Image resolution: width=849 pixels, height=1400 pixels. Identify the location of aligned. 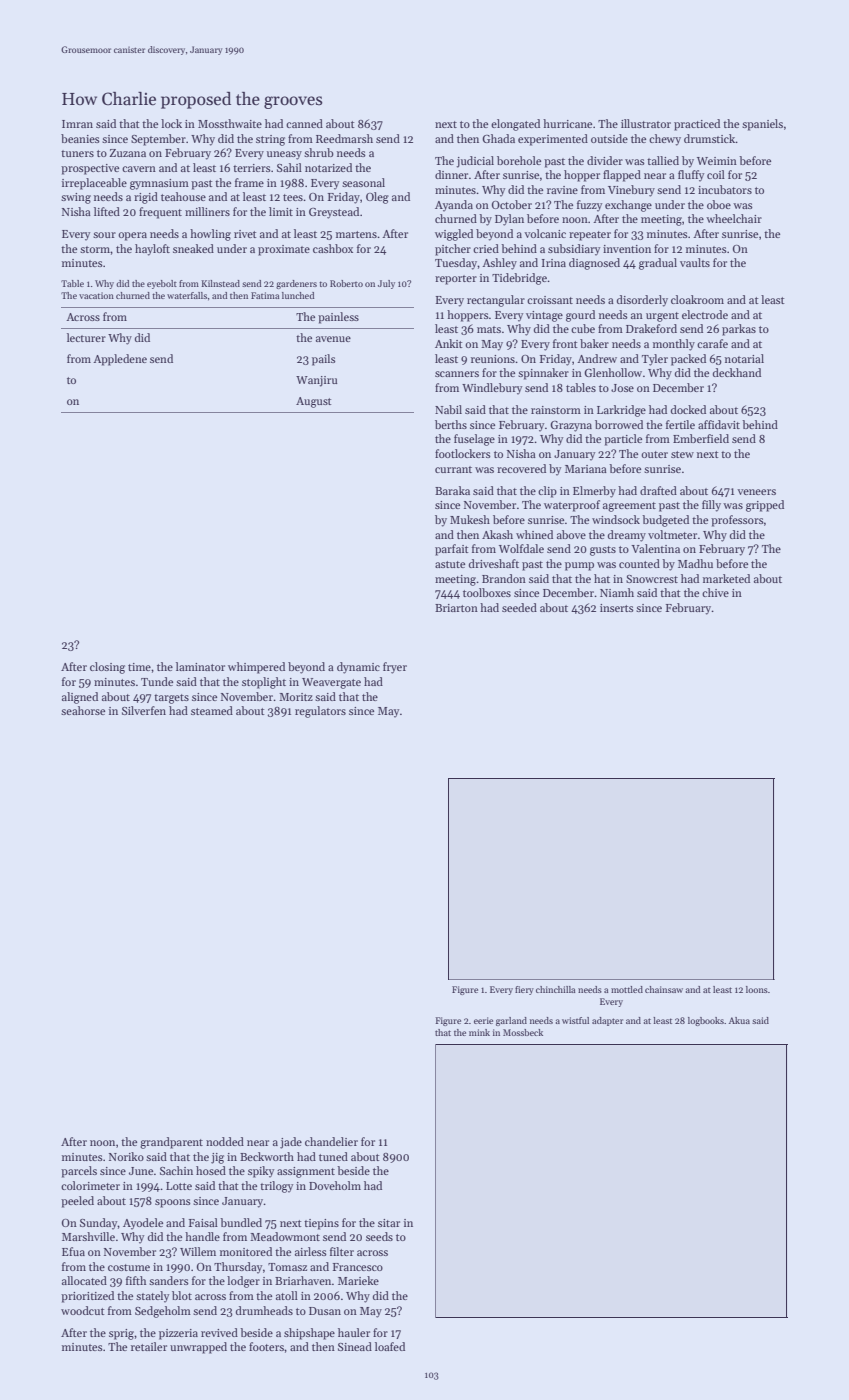
(80, 698).
